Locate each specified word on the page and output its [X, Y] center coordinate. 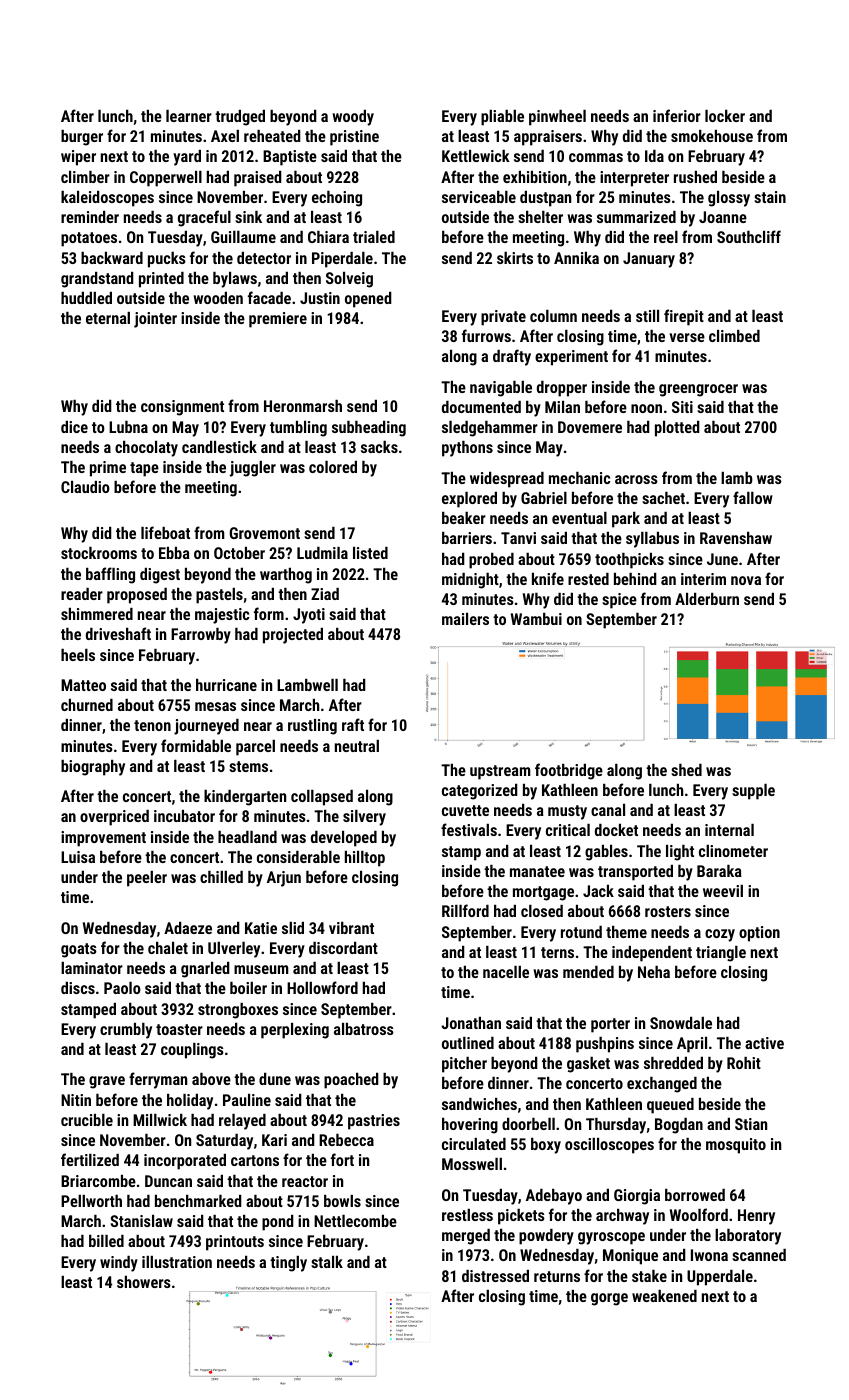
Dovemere [590, 427]
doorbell [528, 1124]
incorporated [185, 1162]
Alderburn [707, 599]
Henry [756, 1217]
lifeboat [165, 532]
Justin [320, 298]
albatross [364, 1029]
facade [269, 297]
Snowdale [681, 1023]
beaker [464, 517]
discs [78, 988]
